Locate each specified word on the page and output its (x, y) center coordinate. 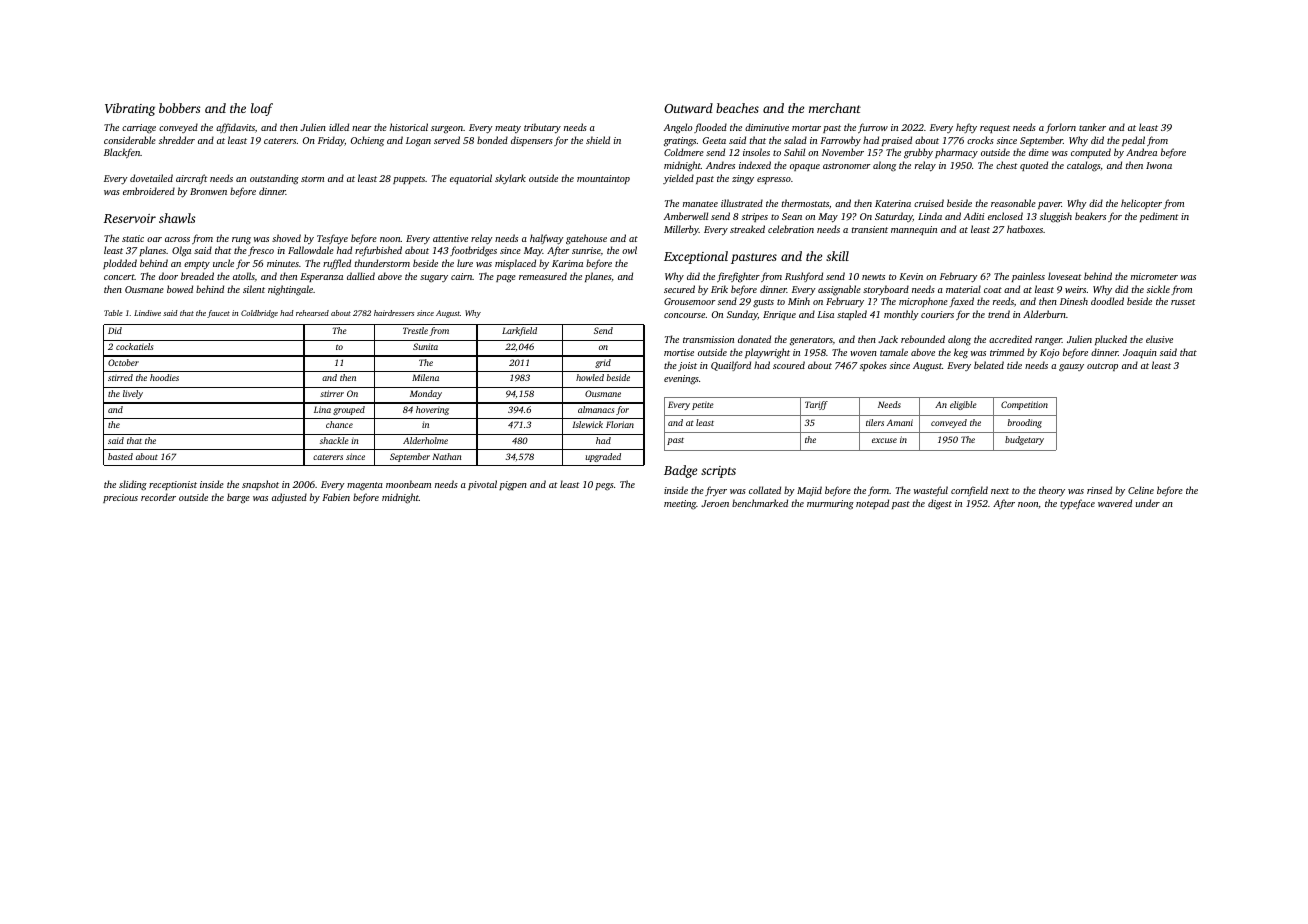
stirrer (332, 393)
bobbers (179, 108)
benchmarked (760, 503)
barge (238, 498)
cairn (462, 276)
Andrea (1141, 152)
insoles (756, 152)
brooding (1025, 423)
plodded (120, 264)
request (995, 129)
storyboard (886, 290)
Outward (688, 108)
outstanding (274, 179)
